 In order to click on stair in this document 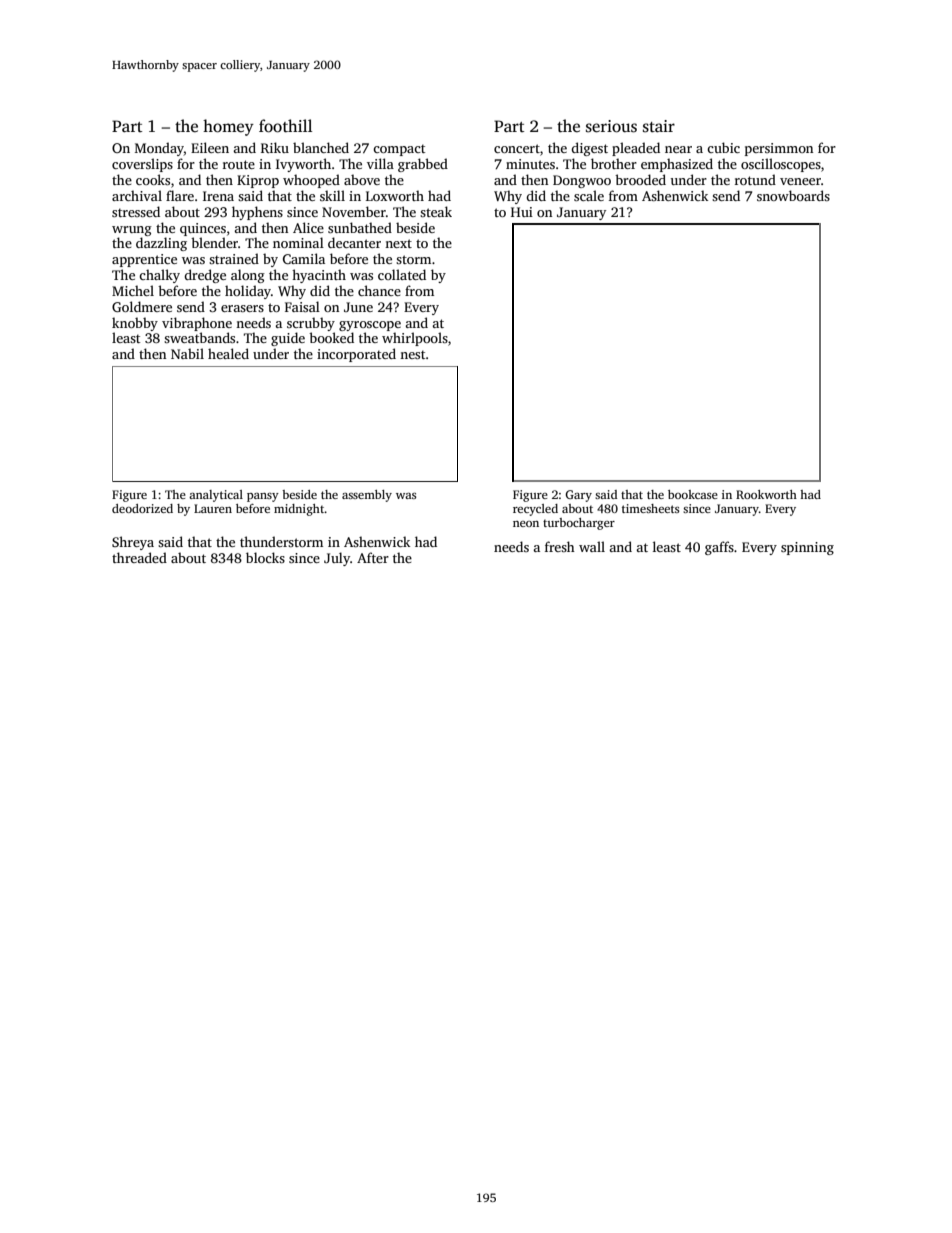, I will do `click(659, 126)`.
